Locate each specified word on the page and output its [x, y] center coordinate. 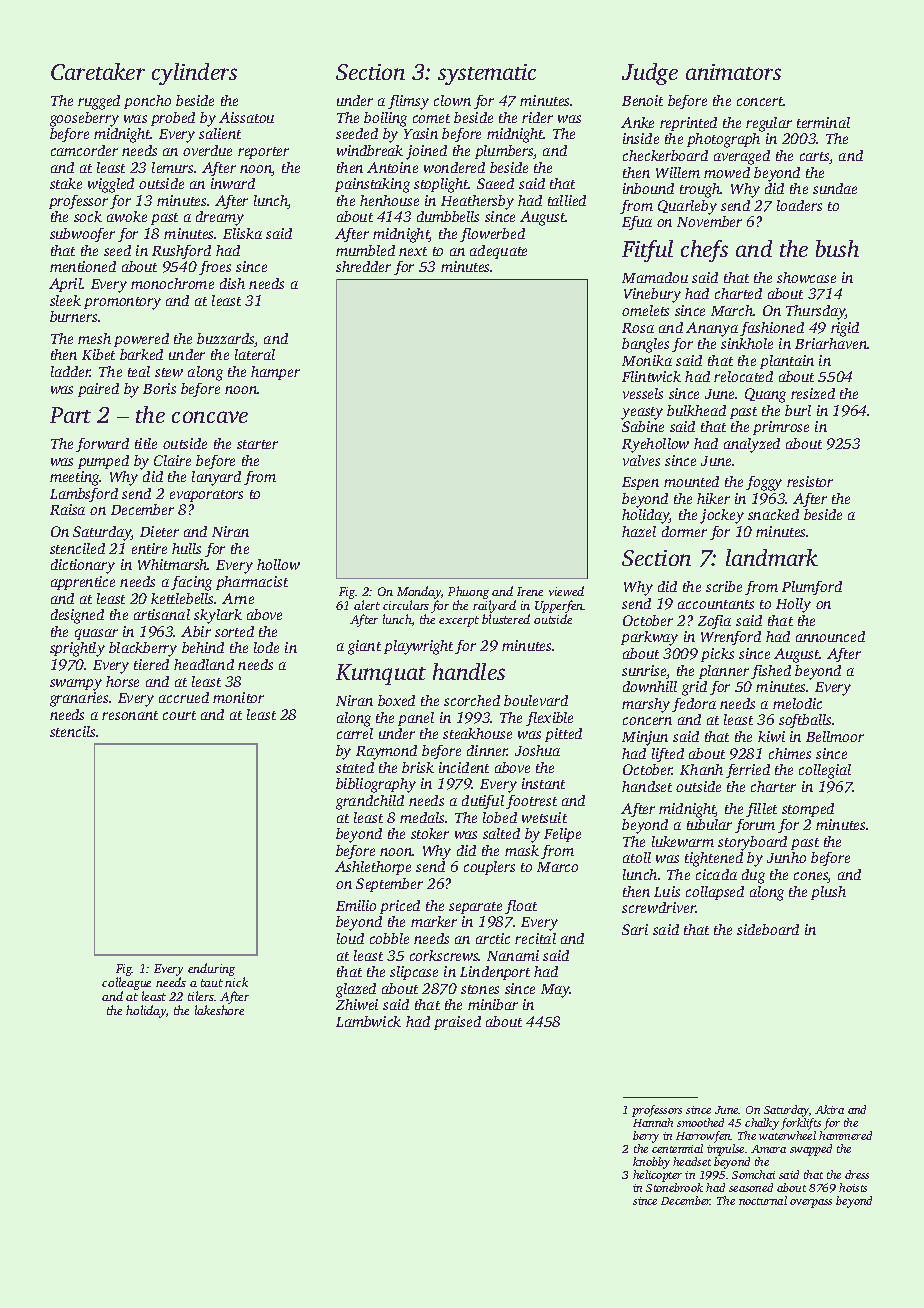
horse [122, 681]
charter [773, 786]
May [555, 991]
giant [364, 647]
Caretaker [98, 71]
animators [733, 72]
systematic [487, 74]
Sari [635, 929]
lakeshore [219, 1010]
